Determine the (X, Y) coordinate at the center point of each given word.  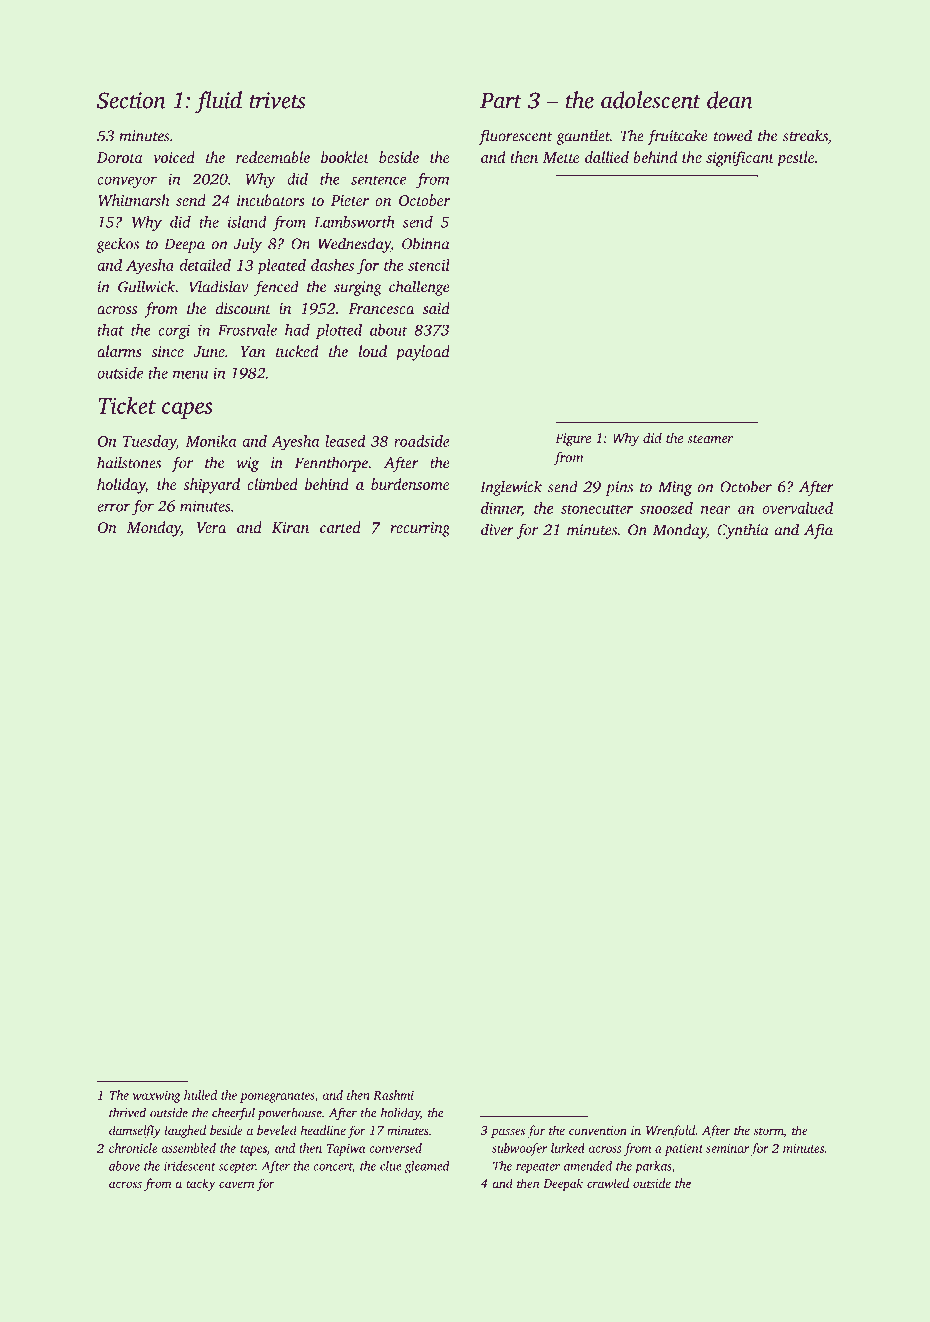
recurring (420, 529)
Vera (211, 527)
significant (740, 159)
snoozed (666, 508)
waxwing (157, 1097)
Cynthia (743, 531)
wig (247, 464)
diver (497, 529)
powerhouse (290, 1114)
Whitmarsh (134, 200)
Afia (818, 531)
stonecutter (597, 509)
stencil (429, 265)
